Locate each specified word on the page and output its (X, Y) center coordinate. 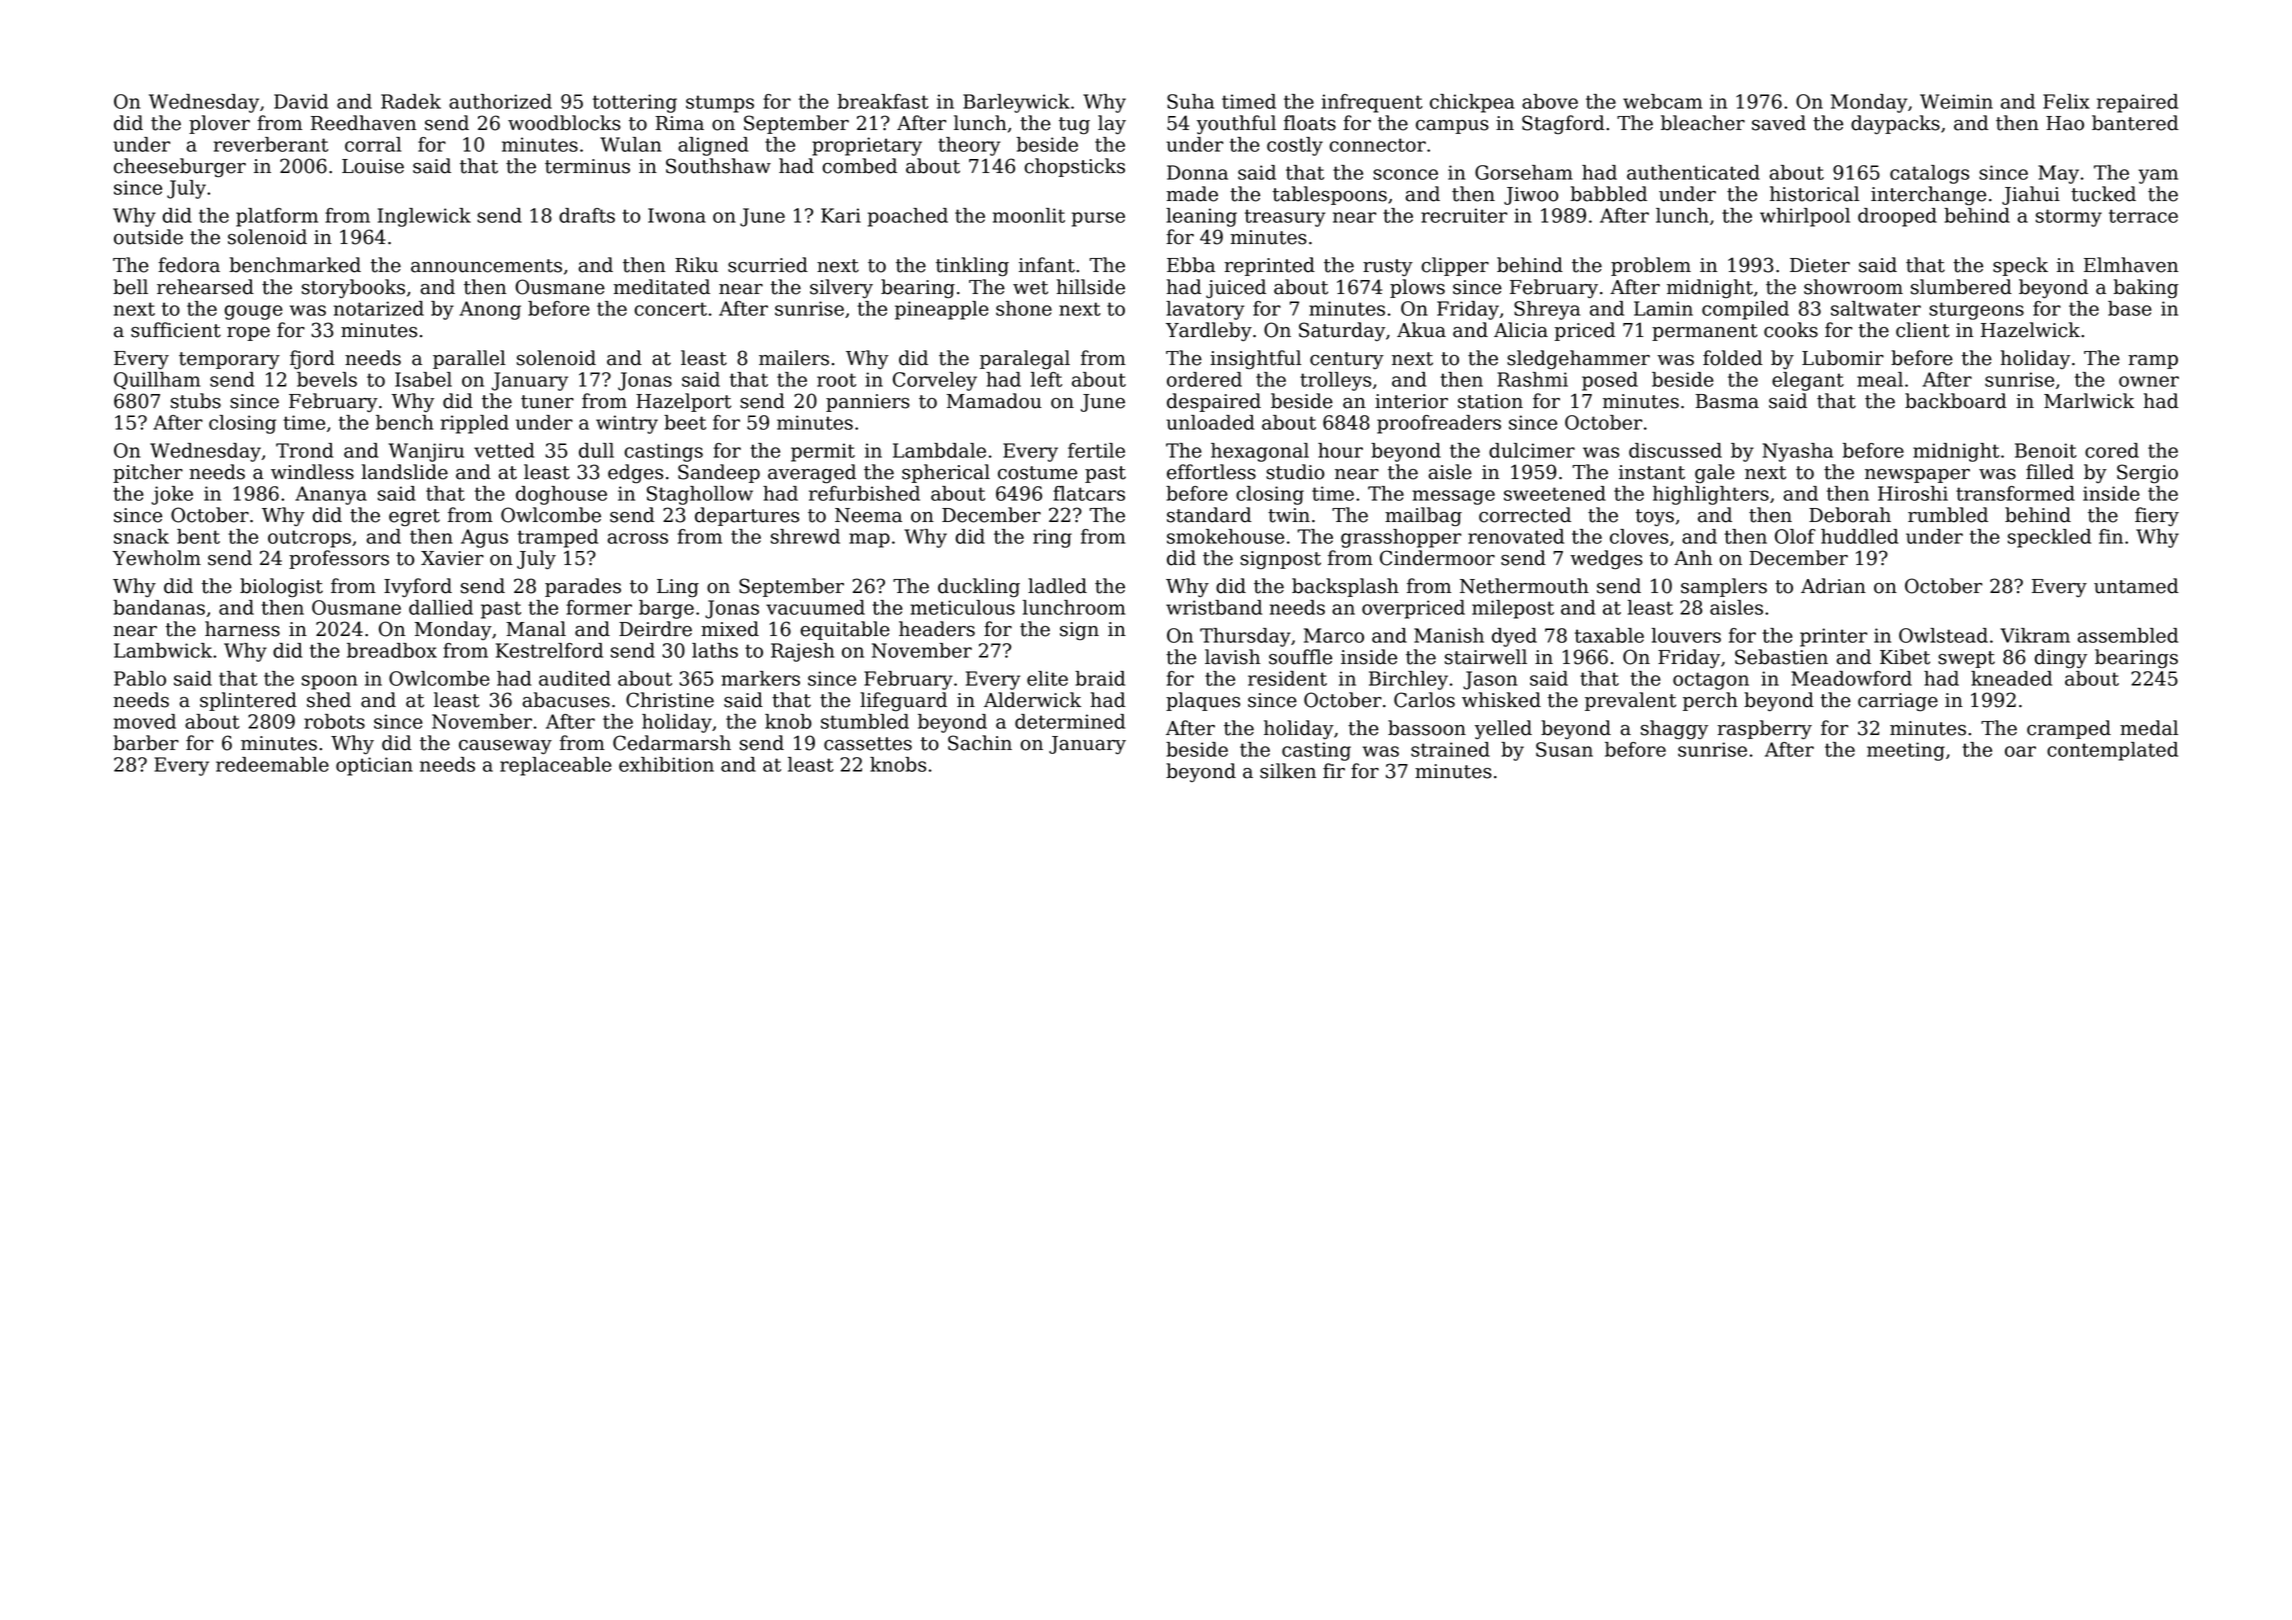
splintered (248, 701)
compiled (1745, 310)
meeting (1906, 751)
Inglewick (424, 217)
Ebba (1191, 265)
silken (1288, 771)
